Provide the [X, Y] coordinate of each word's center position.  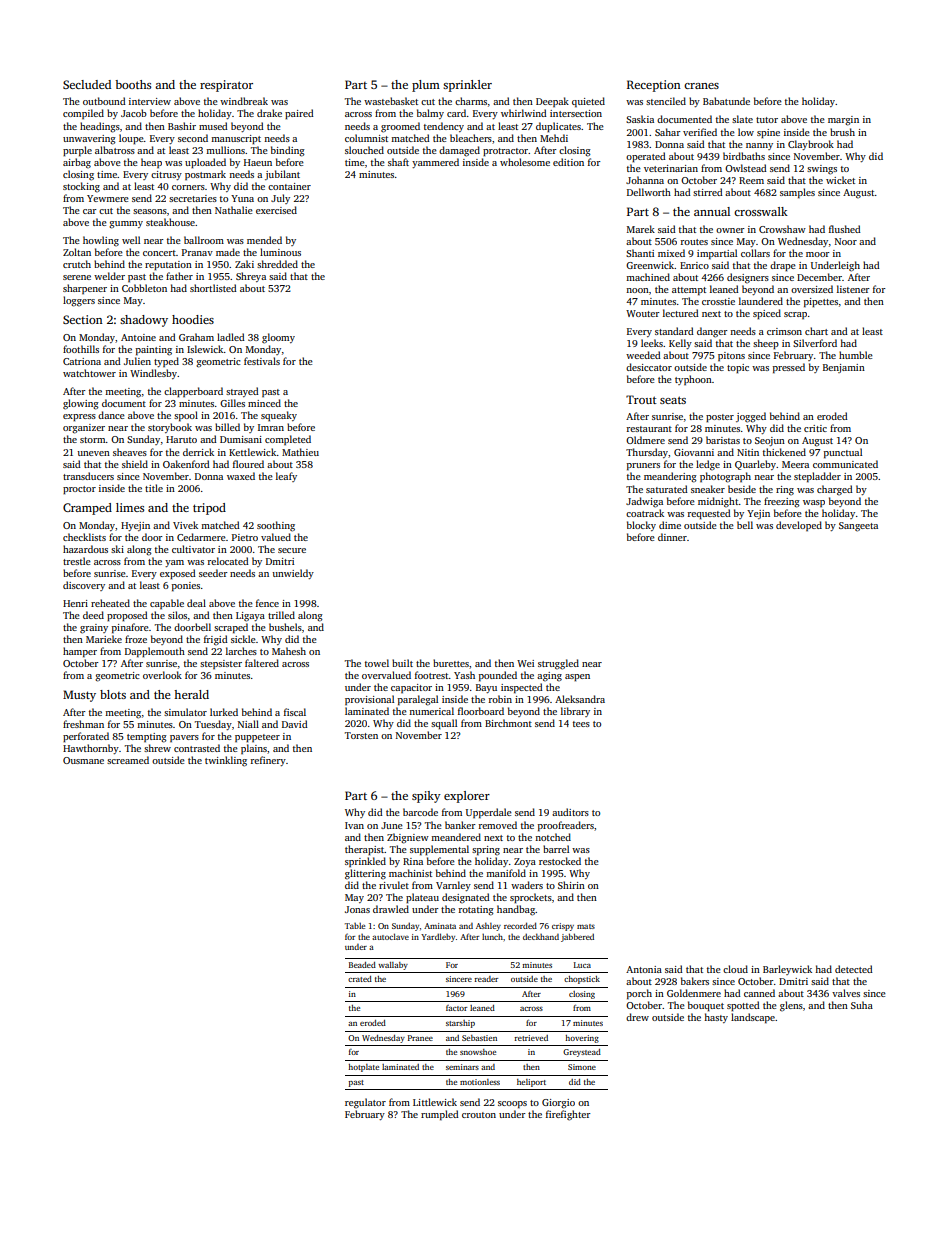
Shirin [571, 885]
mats [586, 926]
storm [93, 440]
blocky [641, 526]
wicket [840, 180]
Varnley [453, 886]
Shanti [640, 253]
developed [799, 526]
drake [269, 113]
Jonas [357, 909]
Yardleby [438, 937]
